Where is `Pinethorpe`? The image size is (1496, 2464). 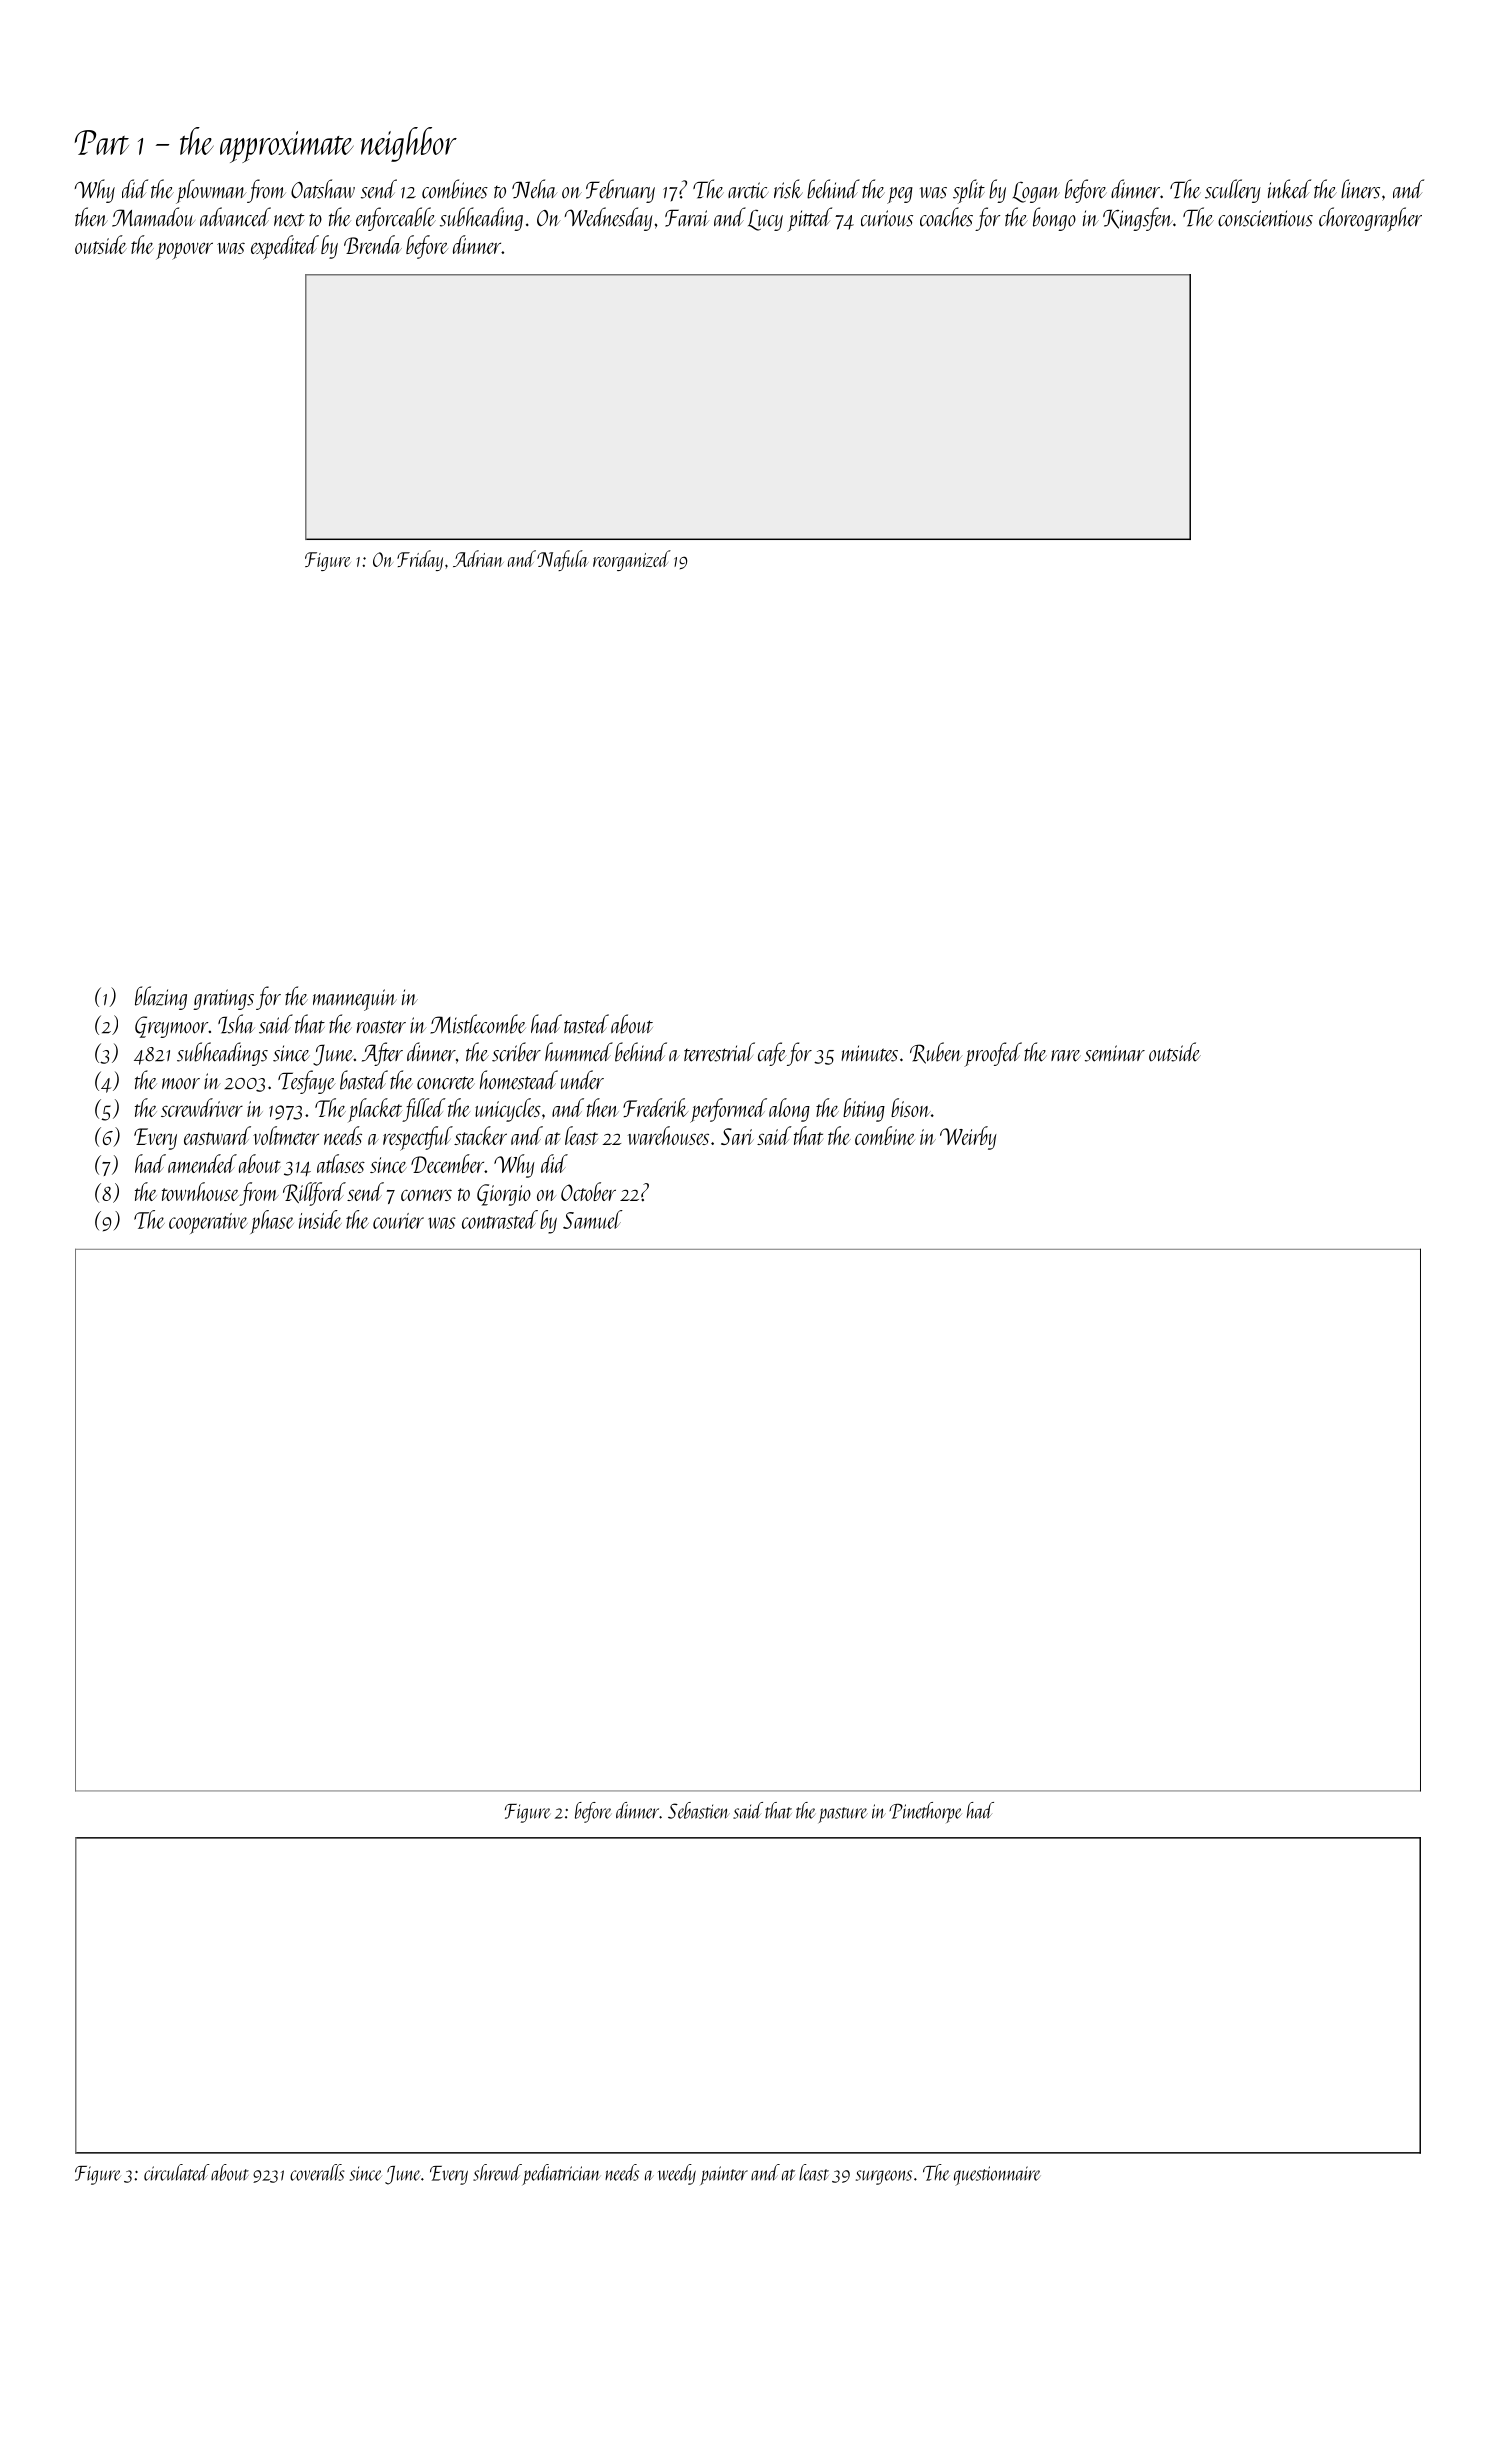
Pinethorpe is located at coordinates (925, 1812).
